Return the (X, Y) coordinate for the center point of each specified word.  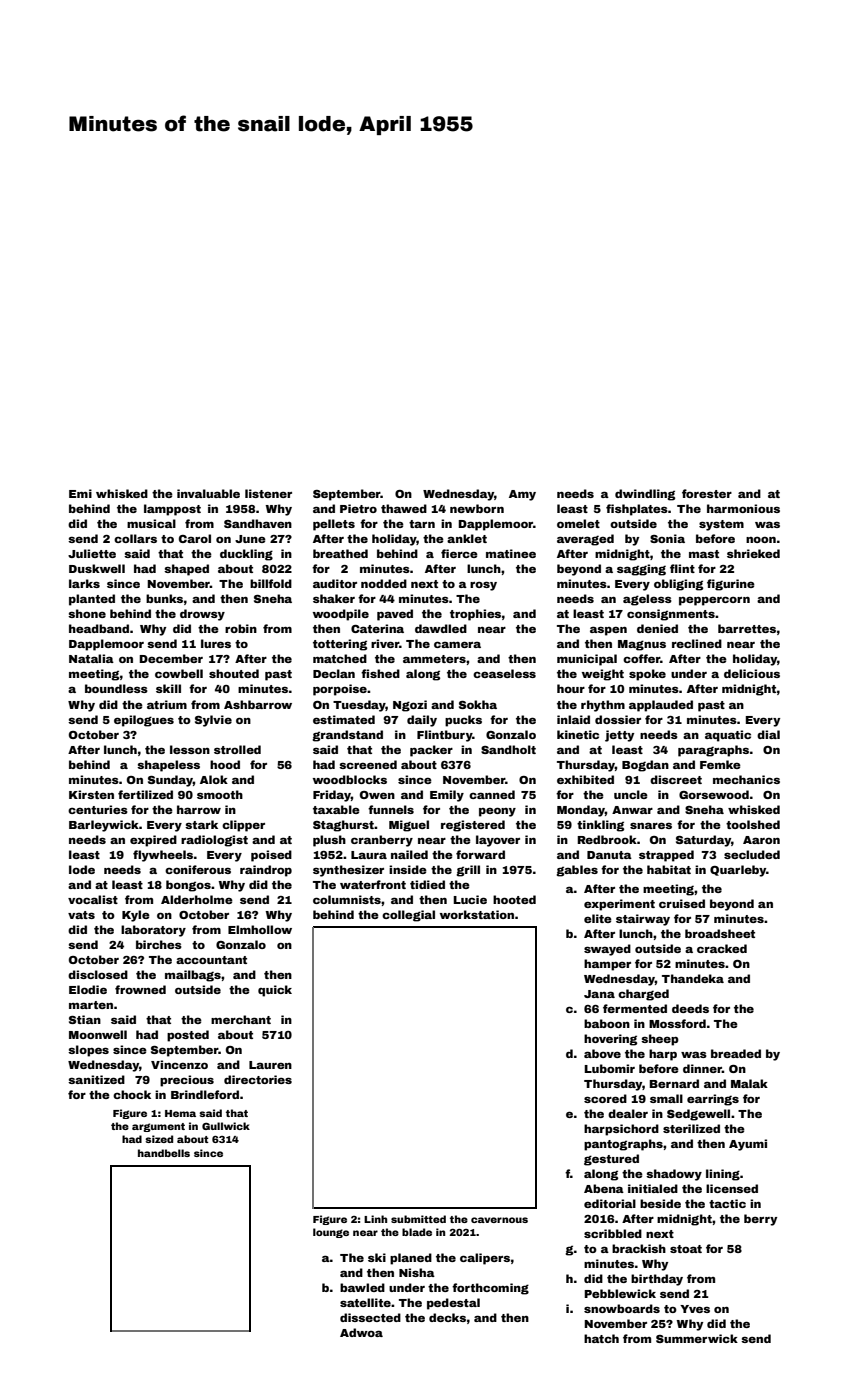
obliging (678, 585)
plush (329, 841)
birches (159, 944)
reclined (697, 643)
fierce (459, 553)
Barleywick (104, 826)
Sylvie (213, 721)
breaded (736, 1053)
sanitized (96, 1079)
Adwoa (361, 1332)
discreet (676, 779)
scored (605, 1098)
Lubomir (609, 1068)
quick (275, 991)
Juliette (92, 553)
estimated (344, 719)
